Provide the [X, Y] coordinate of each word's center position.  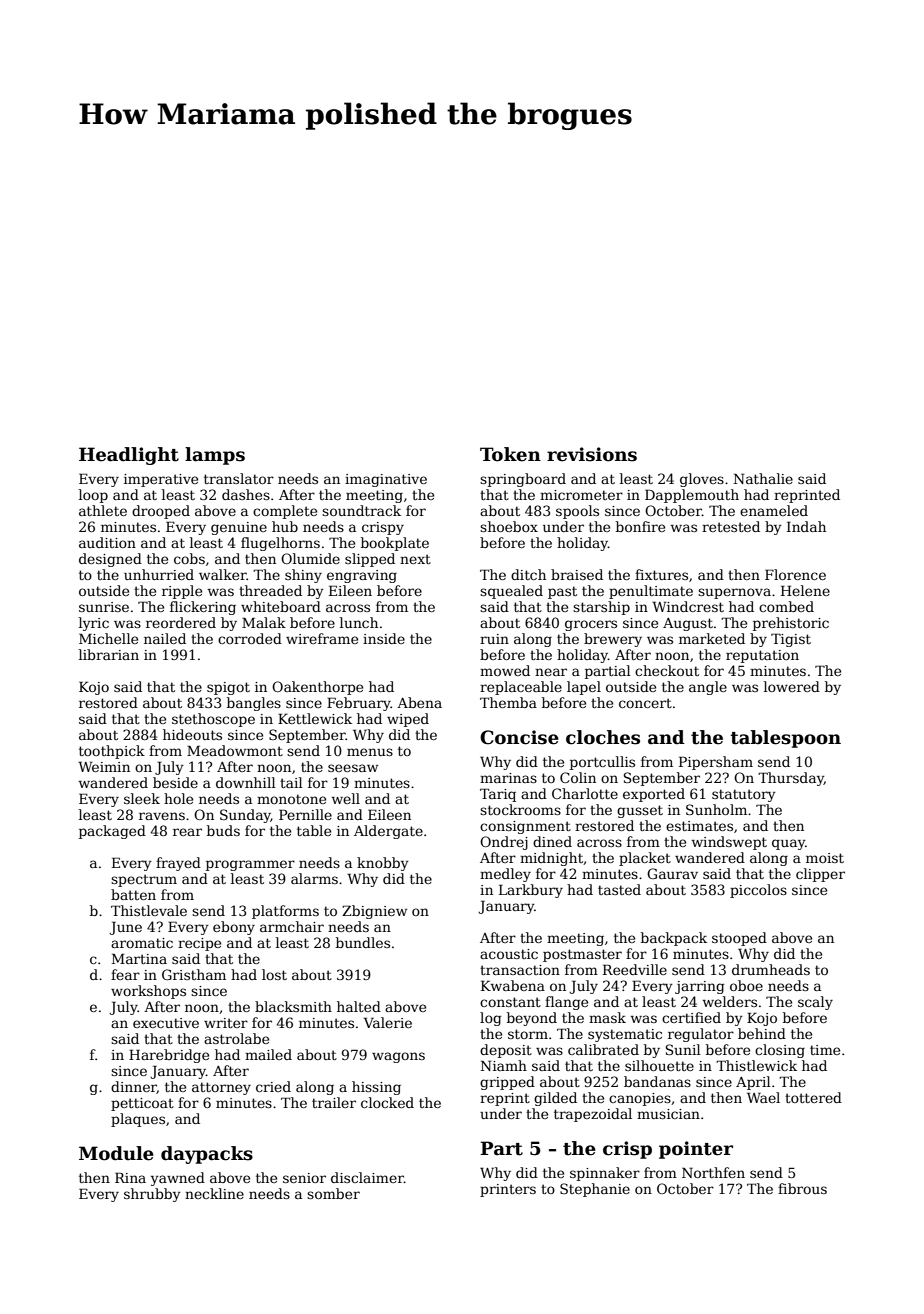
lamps [215, 456]
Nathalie [763, 478]
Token [510, 454]
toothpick [112, 752]
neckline [214, 1193]
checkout [667, 670]
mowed [505, 670]
